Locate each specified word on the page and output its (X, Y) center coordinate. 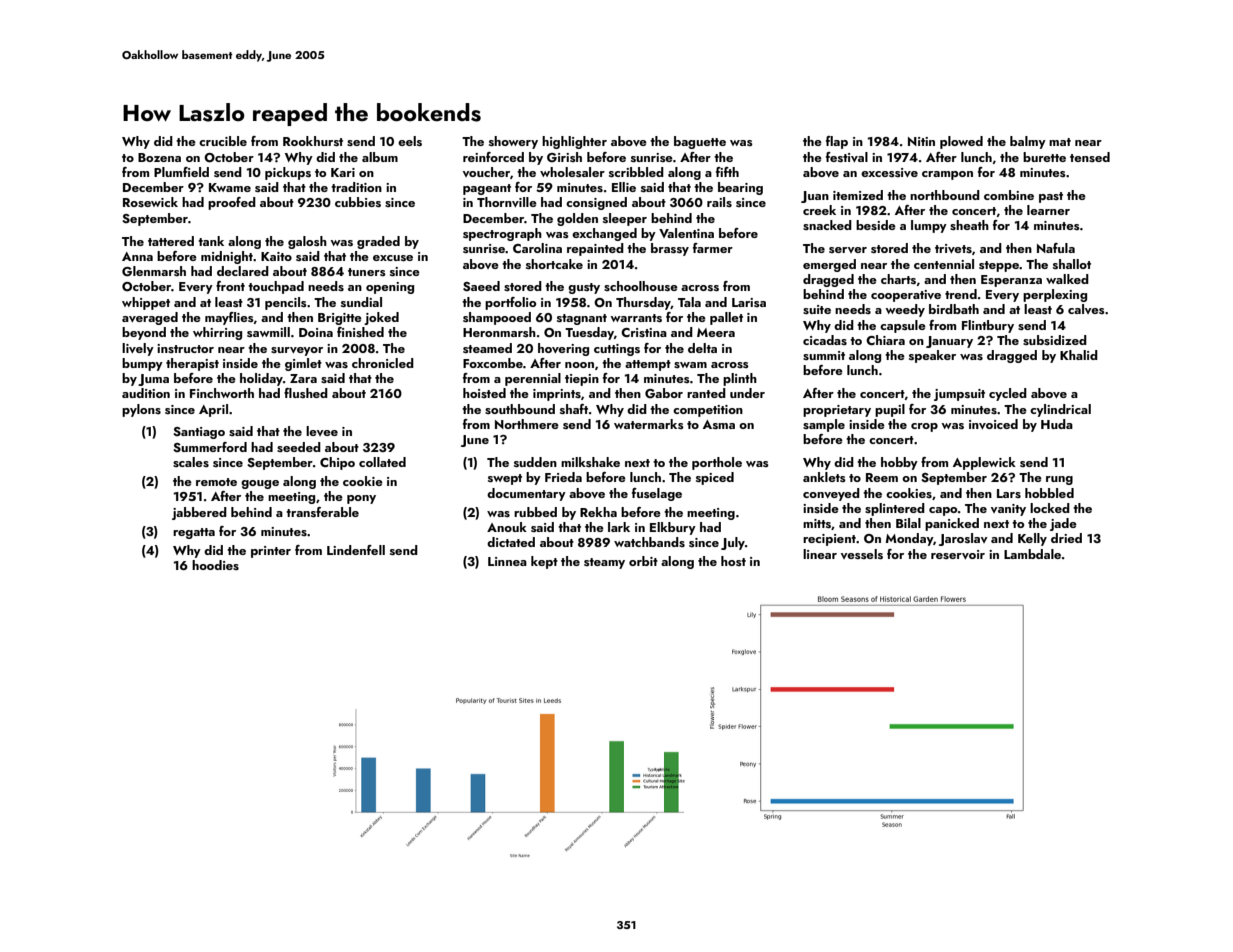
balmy (1028, 142)
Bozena (159, 157)
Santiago (199, 433)
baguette (700, 142)
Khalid (1079, 355)
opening (390, 288)
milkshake (590, 462)
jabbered (199, 513)
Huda (1057, 424)
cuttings (617, 350)
